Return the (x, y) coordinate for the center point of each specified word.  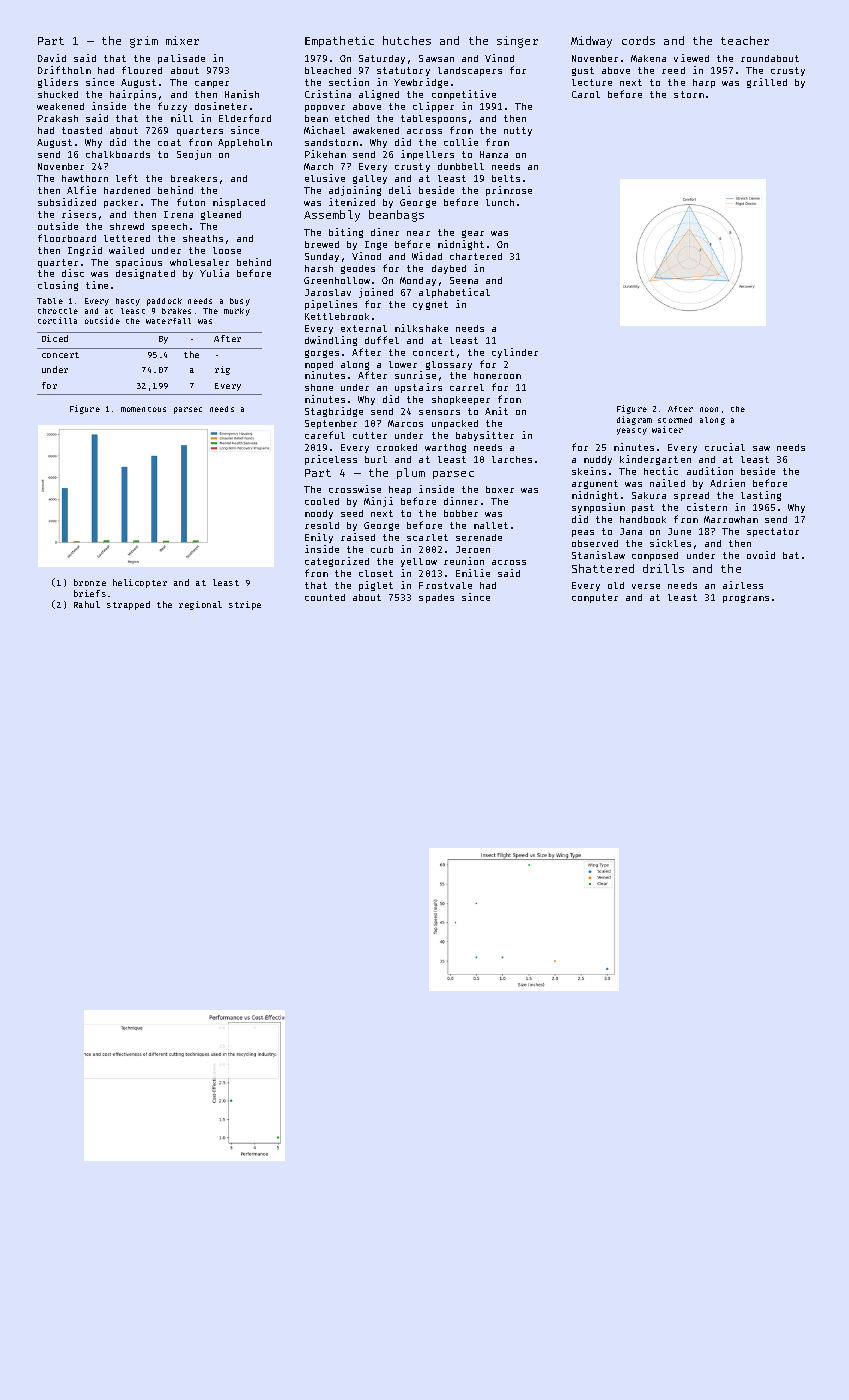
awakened (376, 130)
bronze (90, 582)
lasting (761, 496)
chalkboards (118, 154)
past (643, 508)
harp (704, 83)
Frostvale (445, 585)
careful (325, 435)
